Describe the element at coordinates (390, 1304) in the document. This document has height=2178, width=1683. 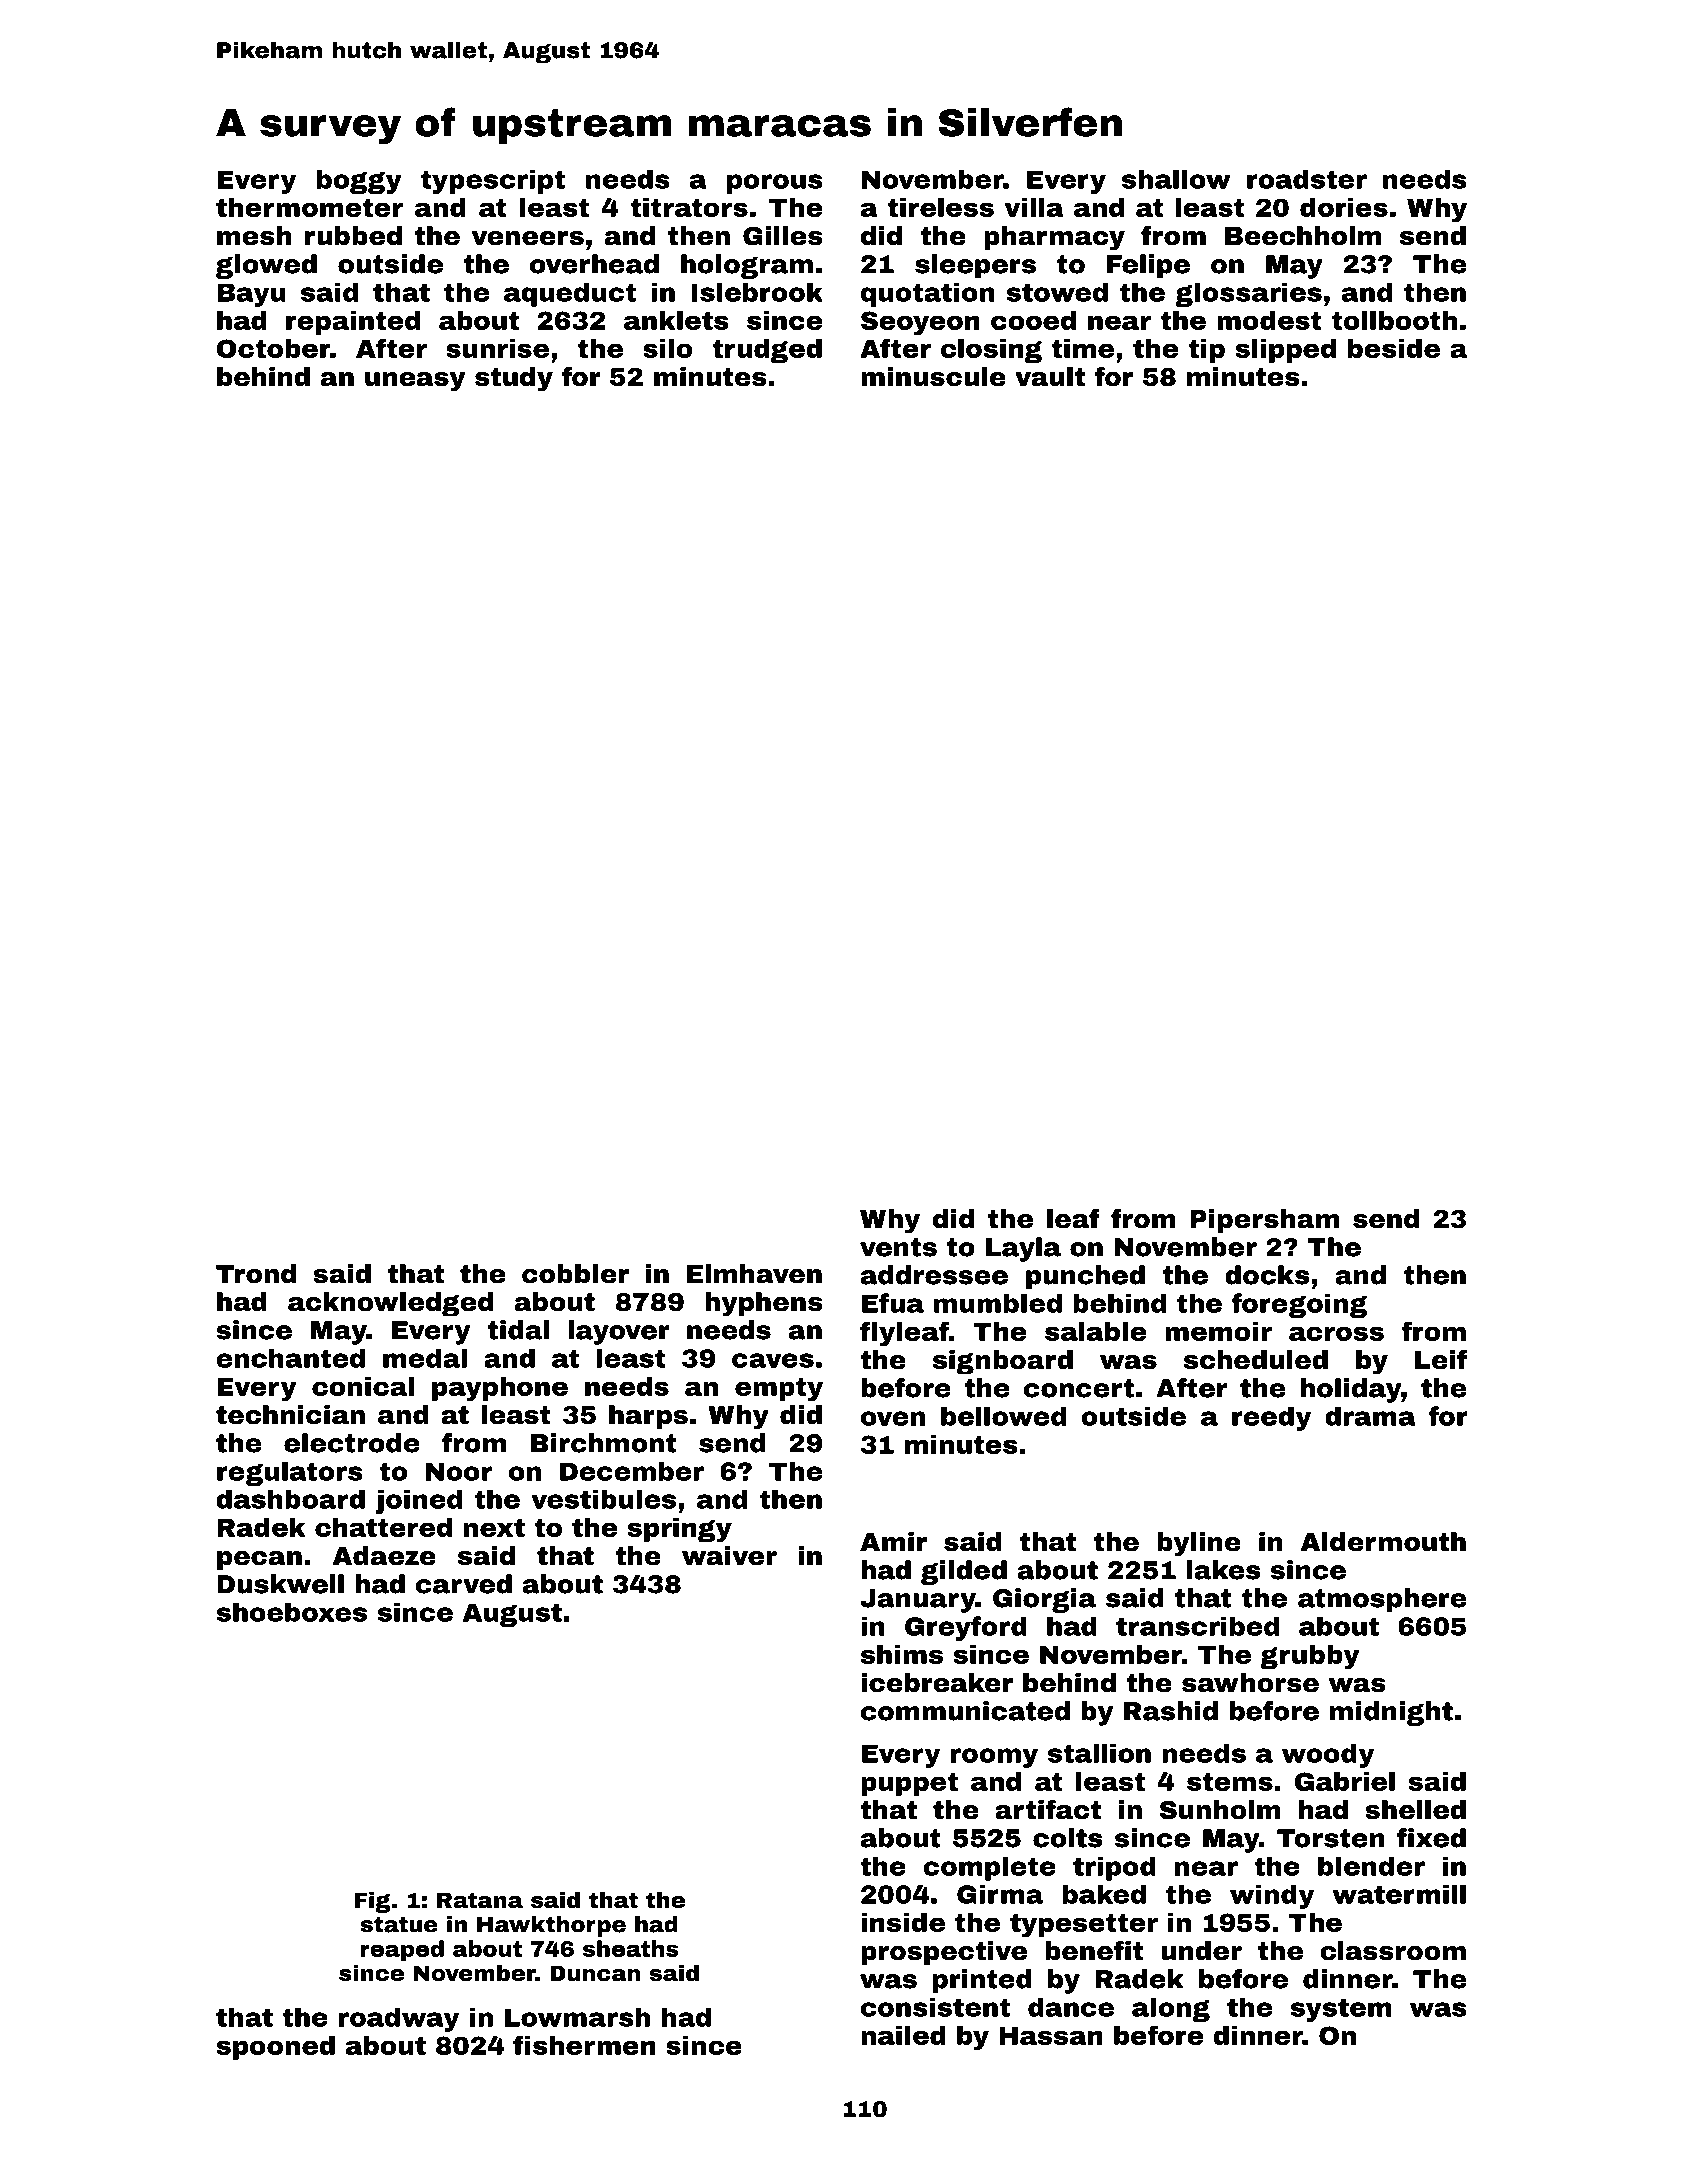
I see `acknowledged` at that location.
